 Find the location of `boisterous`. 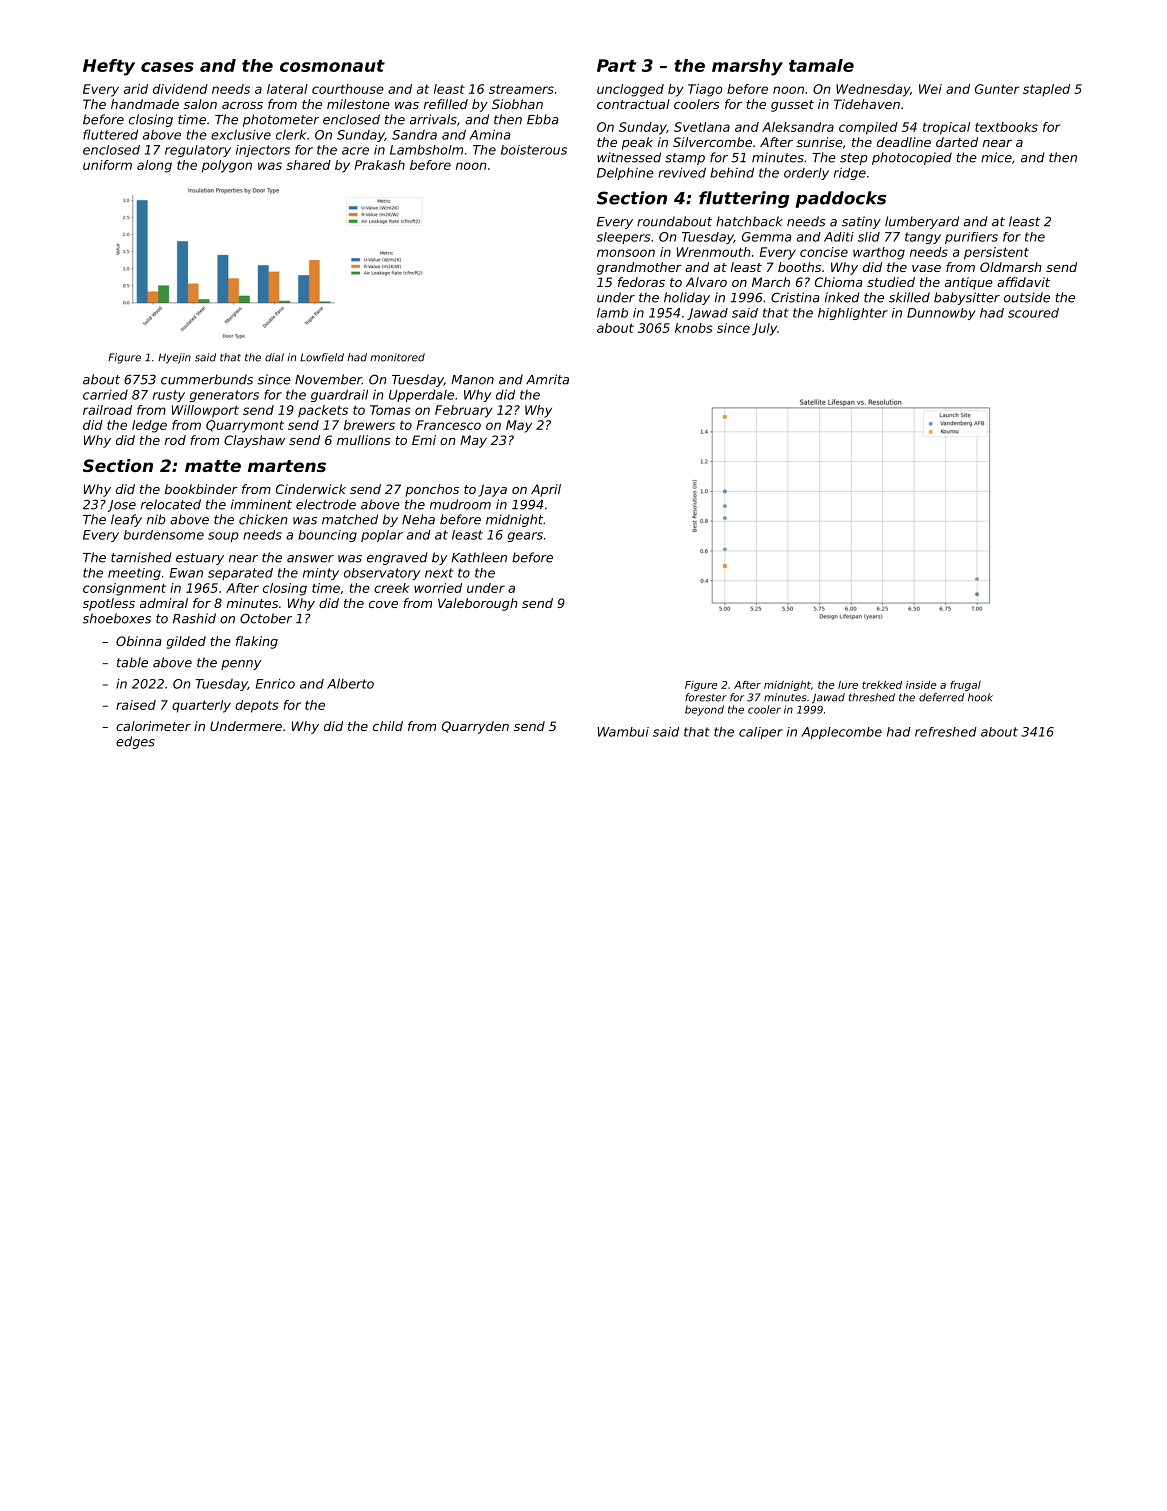

boisterous is located at coordinates (534, 150).
